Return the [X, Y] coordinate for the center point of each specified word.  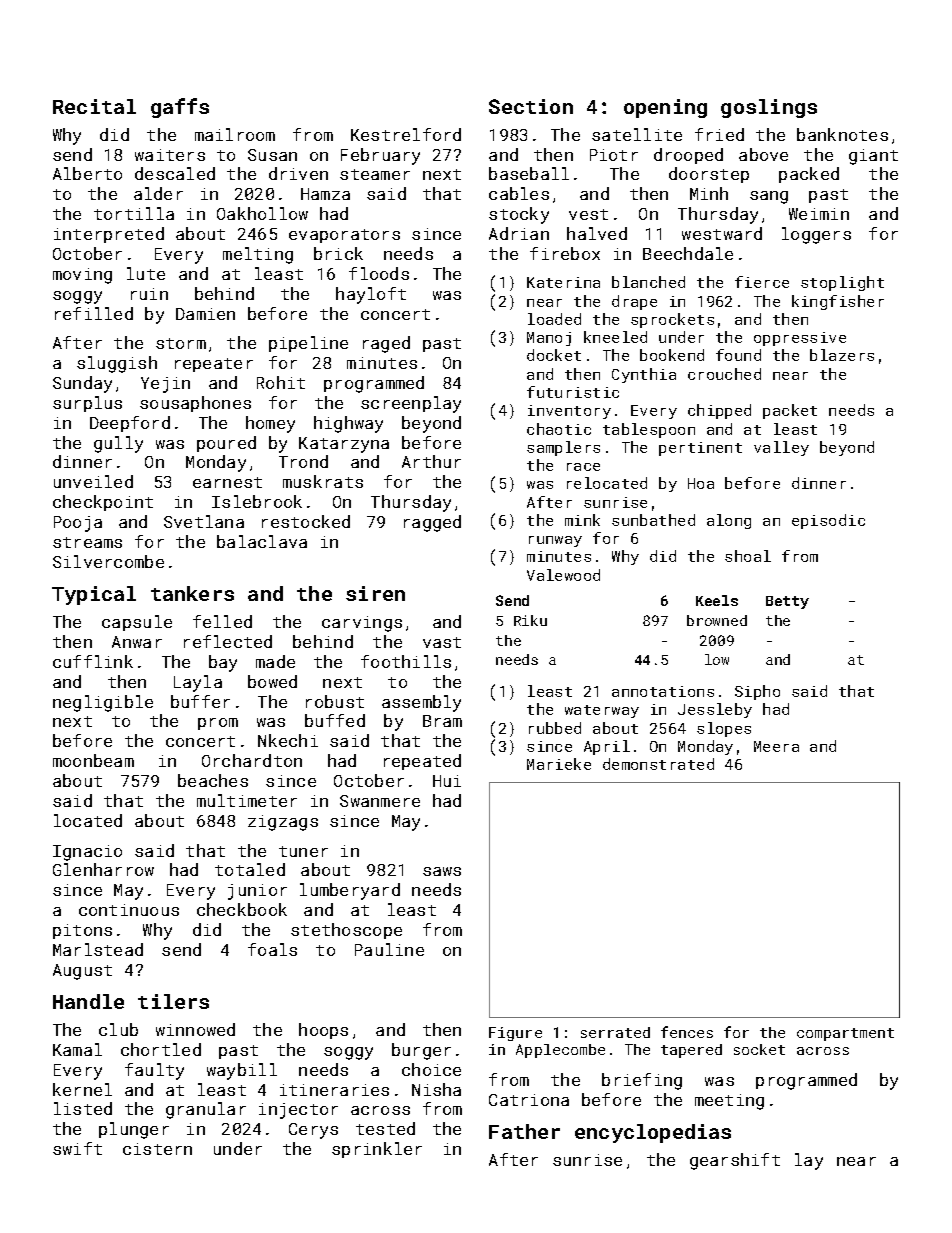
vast [442, 642]
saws [442, 871]
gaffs [180, 108]
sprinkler [377, 1150]
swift [77, 1148]
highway [348, 424]
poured [226, 444]
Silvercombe [108, 561]
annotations [663, 691]
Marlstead [98, 949]
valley [781, 448]
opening [665, 108]
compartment [845, 1034]
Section [531, 106]
